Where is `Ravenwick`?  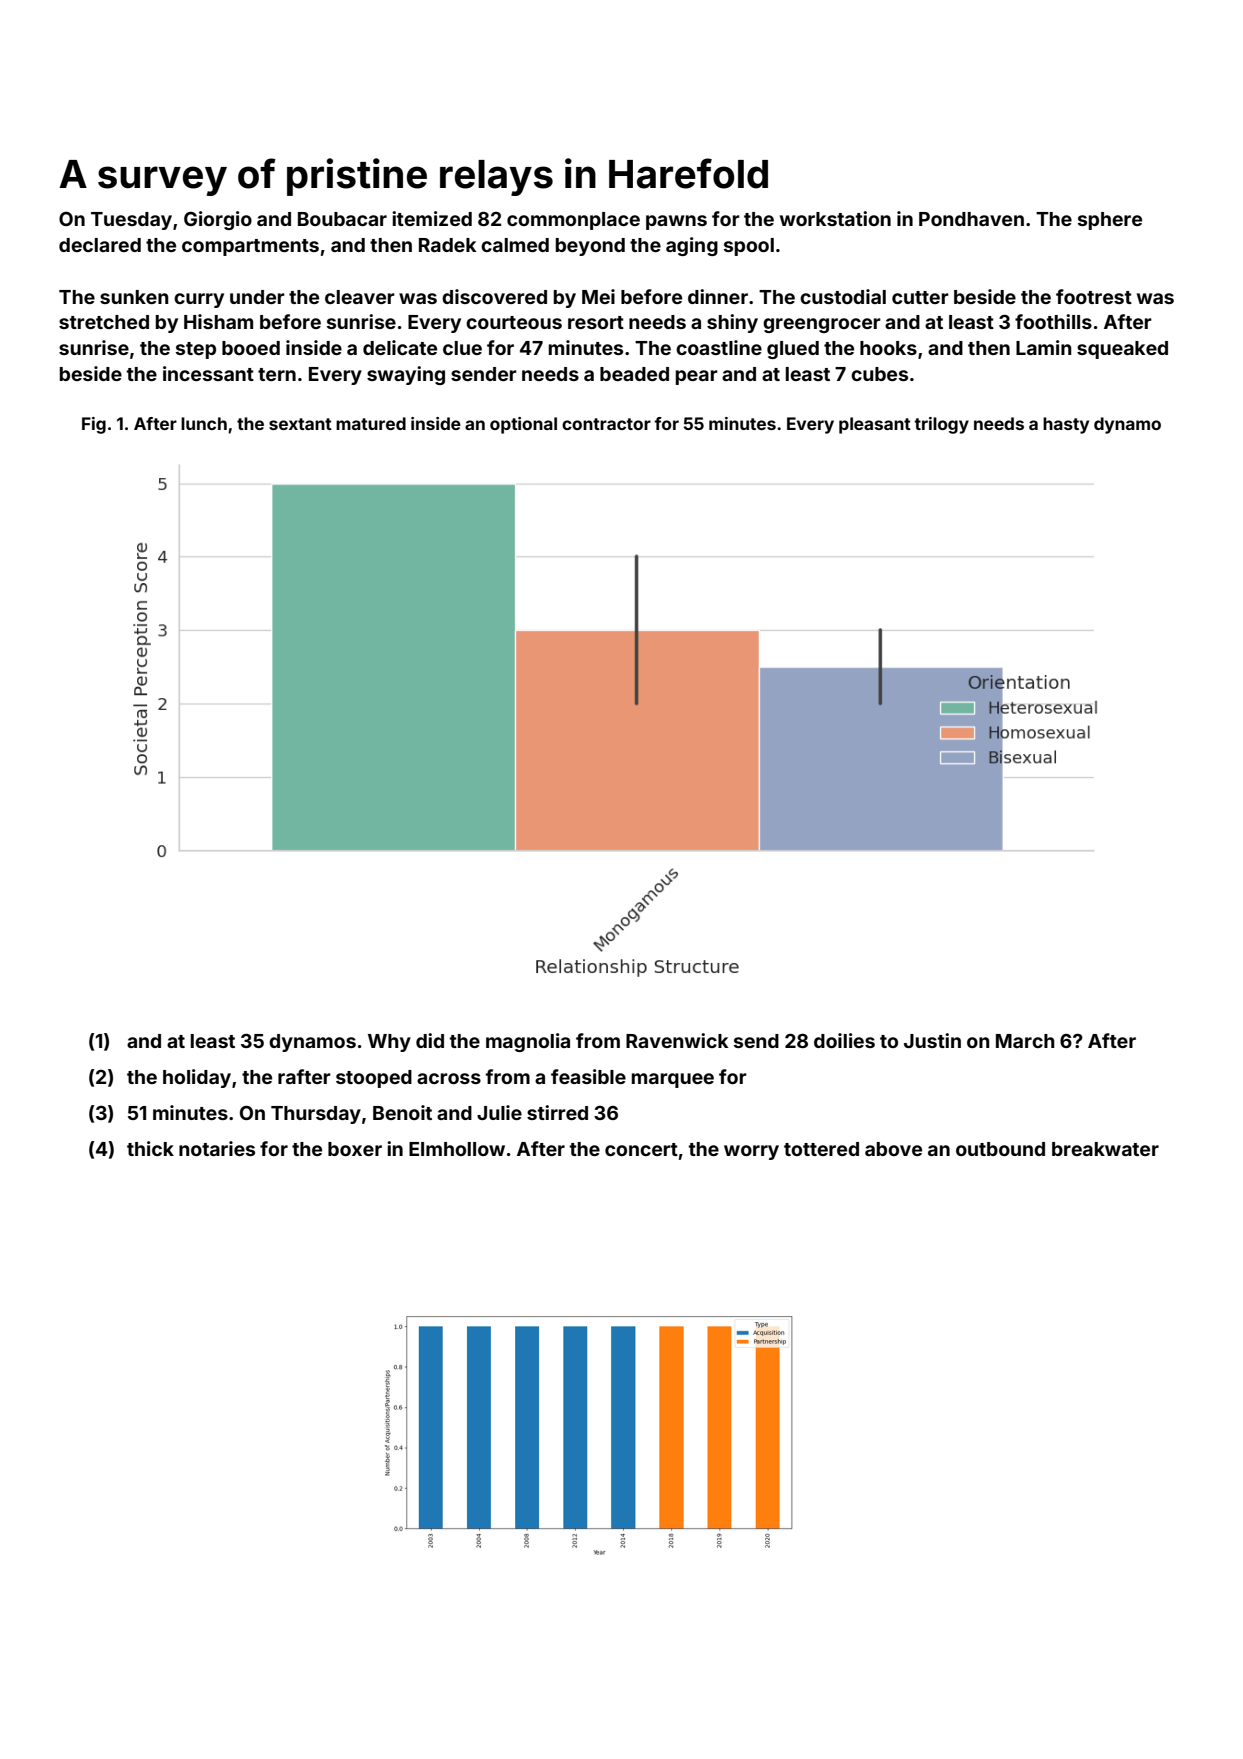 Ravenwick is located at coordinates (677, 1040).
